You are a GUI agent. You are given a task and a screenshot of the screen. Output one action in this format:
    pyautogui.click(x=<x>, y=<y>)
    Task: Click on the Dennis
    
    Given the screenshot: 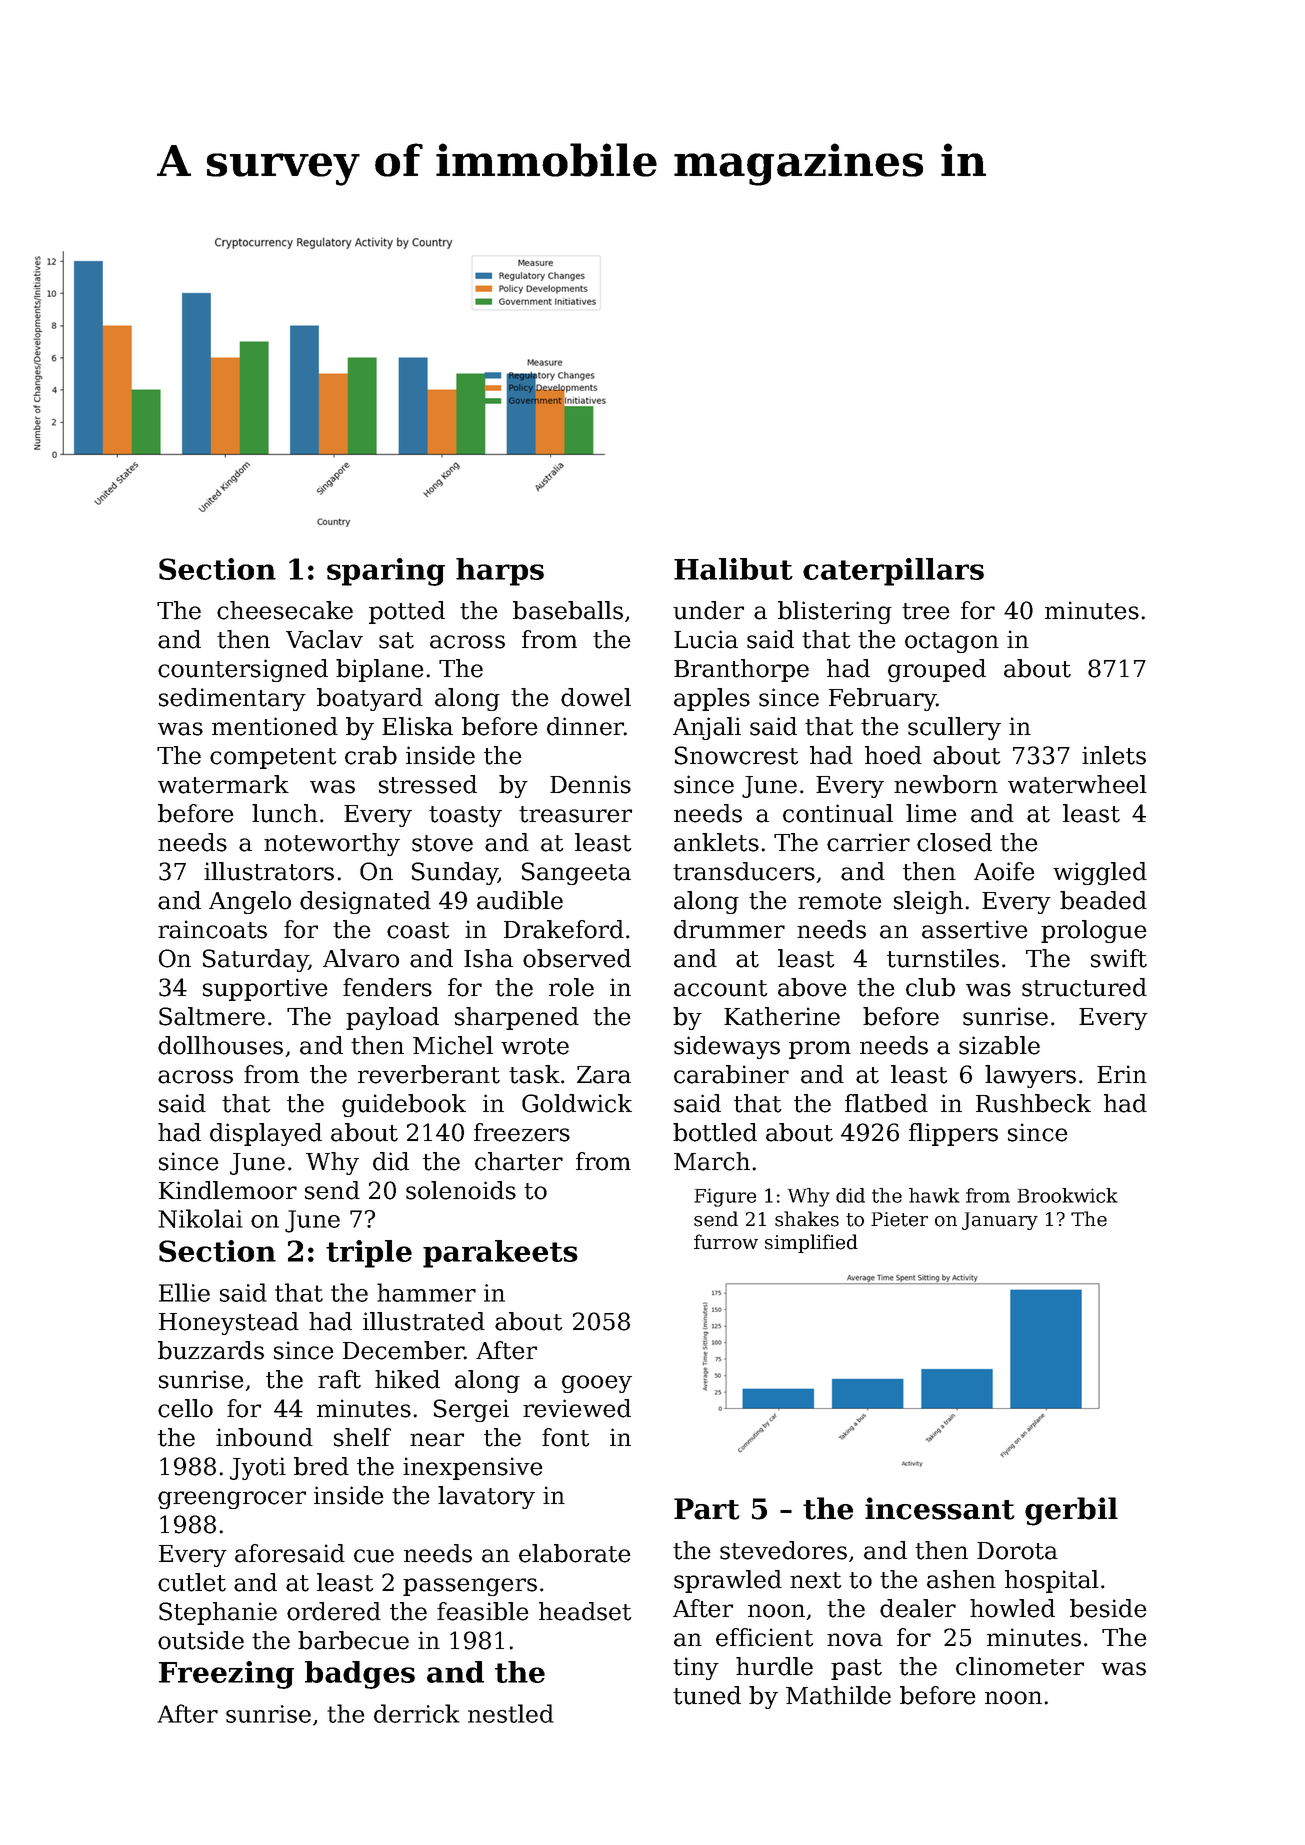 What is the action you would take?
    pyautogui.click(x=590, y=784)
